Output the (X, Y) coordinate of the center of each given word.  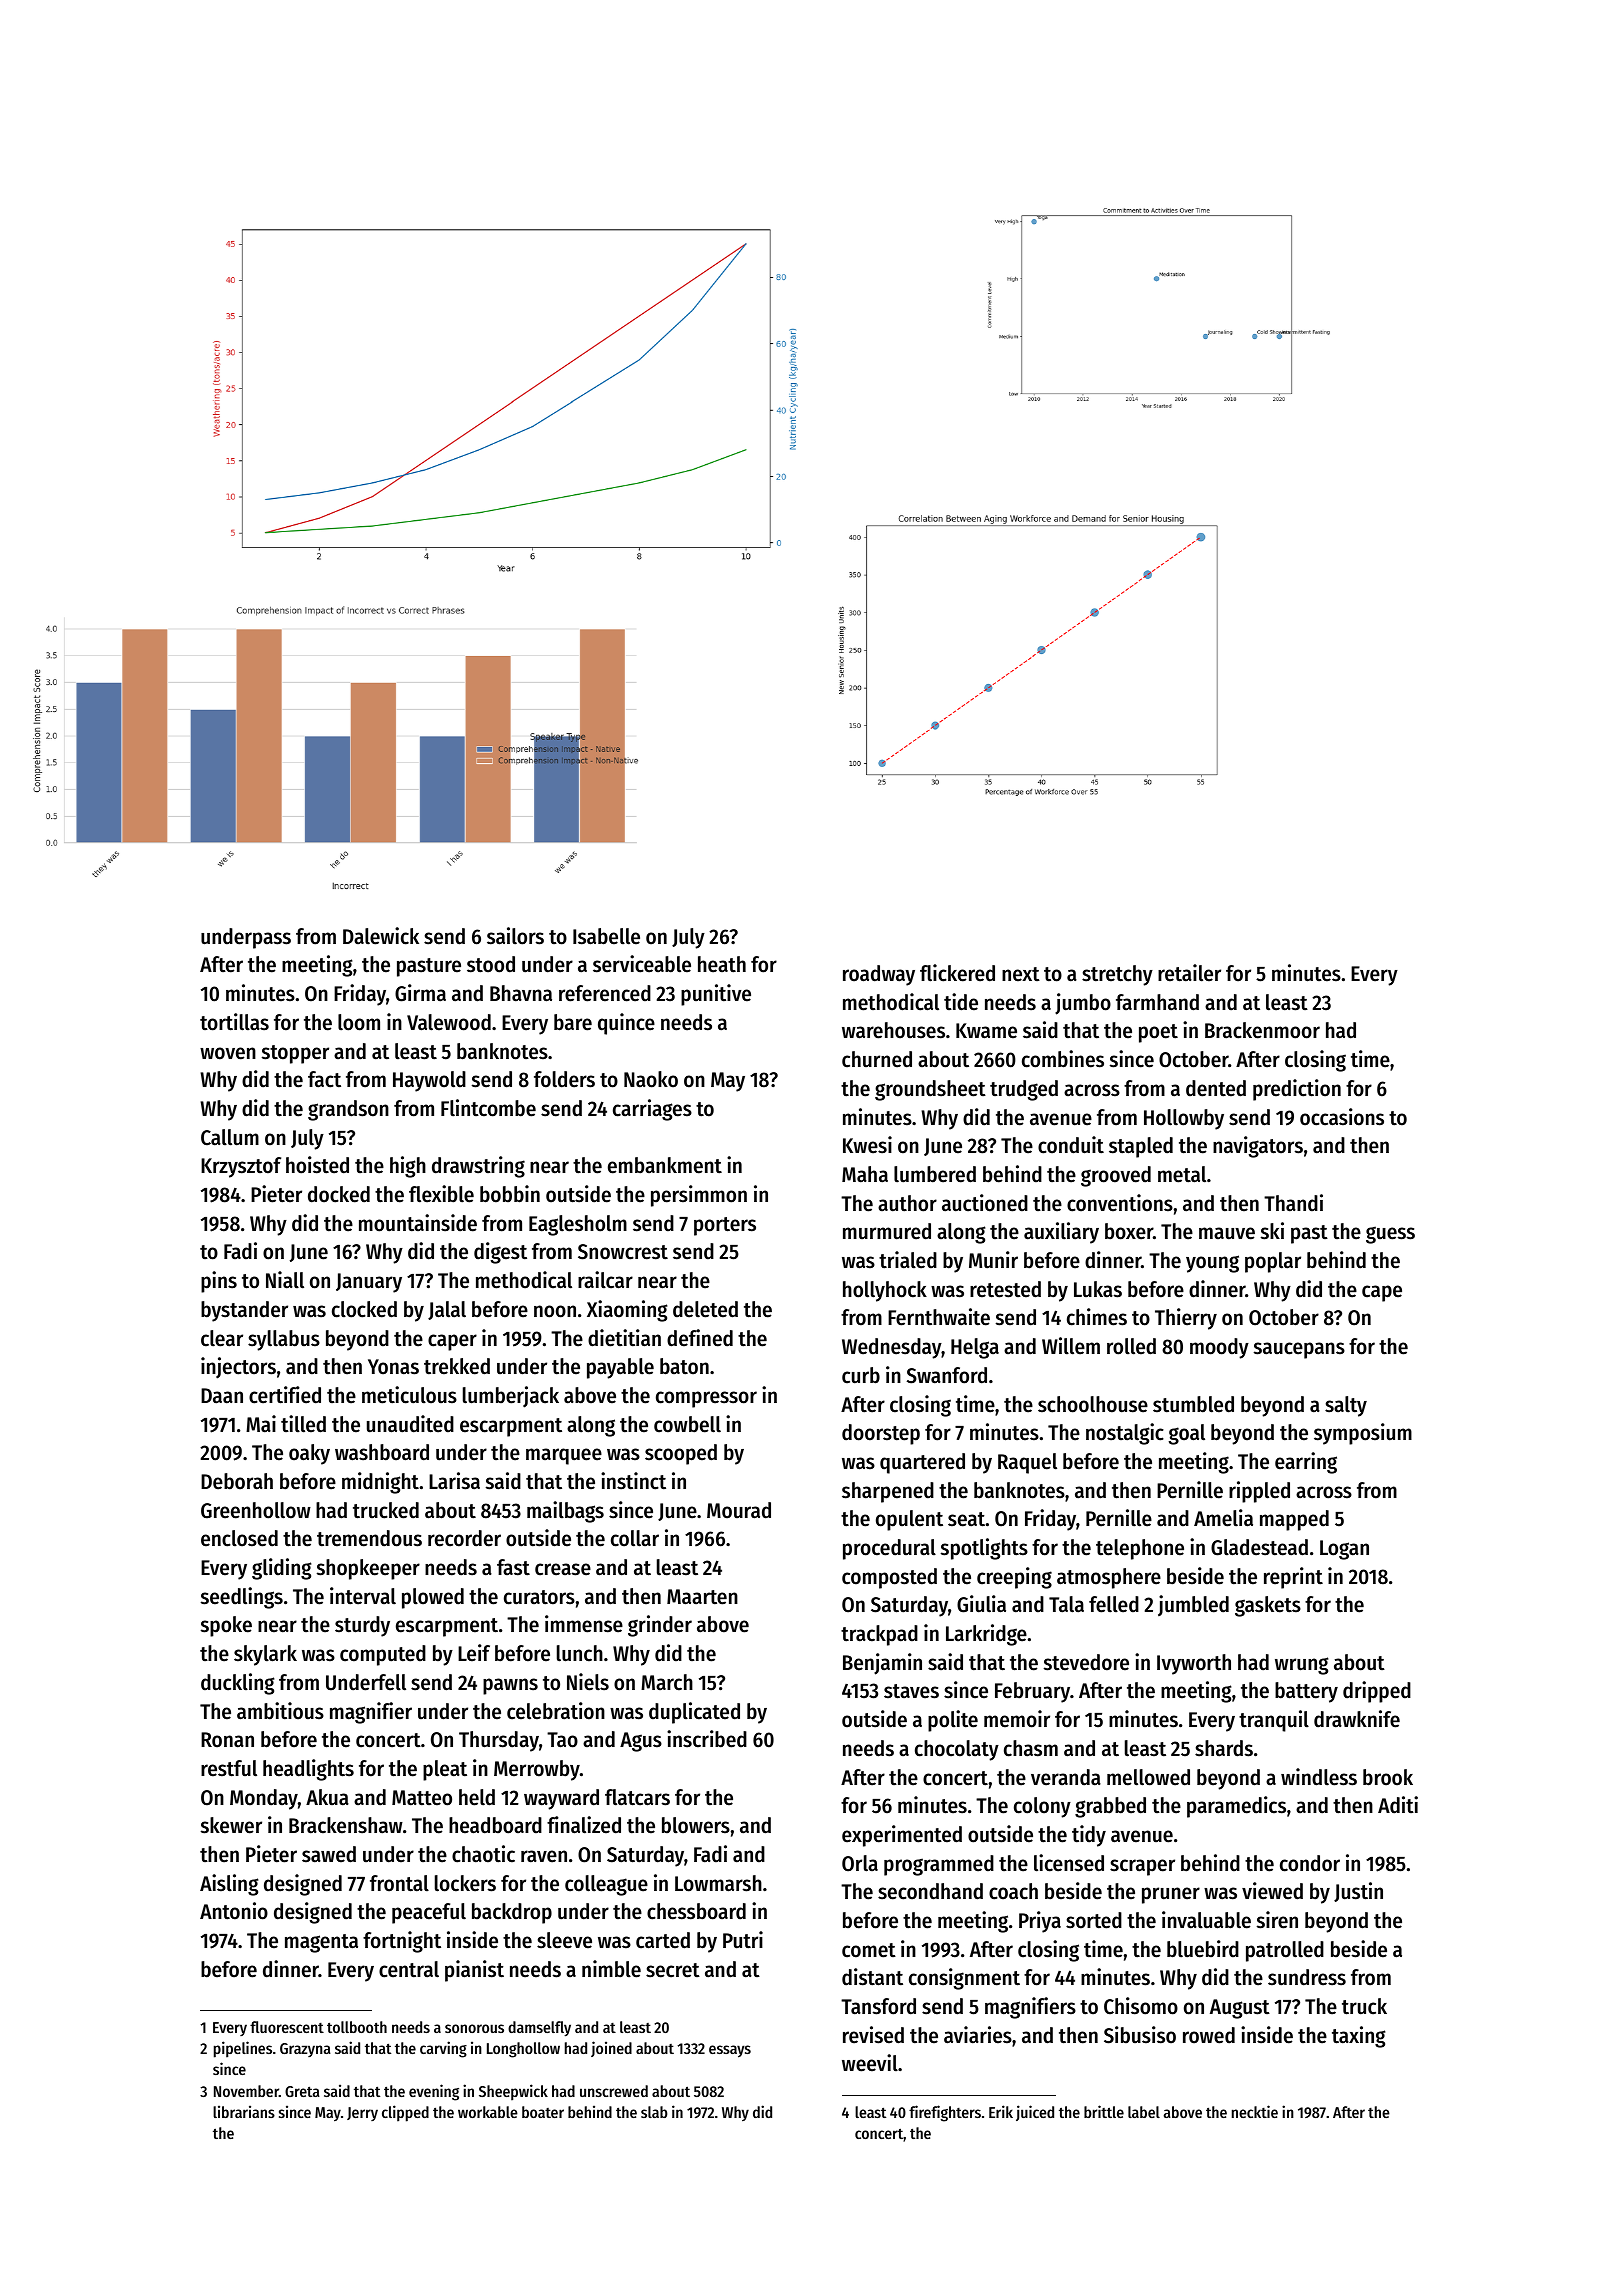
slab (654, 2112)
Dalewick (381, 936)
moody (1219, 1348)
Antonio (234, 1911)
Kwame (986, 1031)
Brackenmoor (1262, 1030)
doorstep (881, 1434)
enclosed (239, 1538)
